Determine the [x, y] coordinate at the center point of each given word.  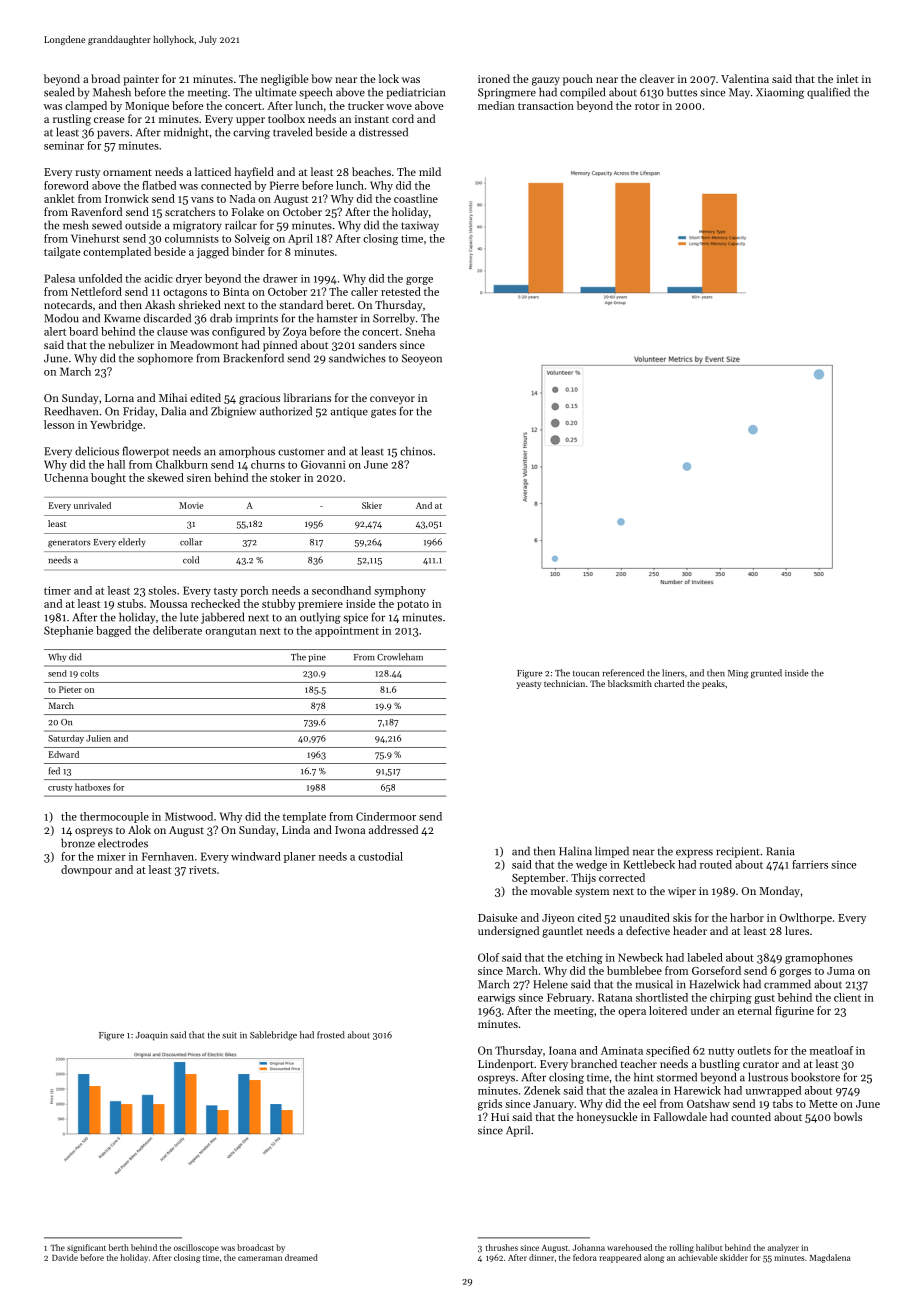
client [847, 997]
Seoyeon [422, 359]
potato [413, 605]
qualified [828, 93]
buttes [682, 92]
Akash [160, 304]
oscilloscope [196, 1248]
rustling [72, 120]
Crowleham [400, 657]
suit [229, 1035]
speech [315, 93]
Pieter [70, 689]
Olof [489, 957]
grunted [766, 674]
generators [69, 544]
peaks [713, 684]
